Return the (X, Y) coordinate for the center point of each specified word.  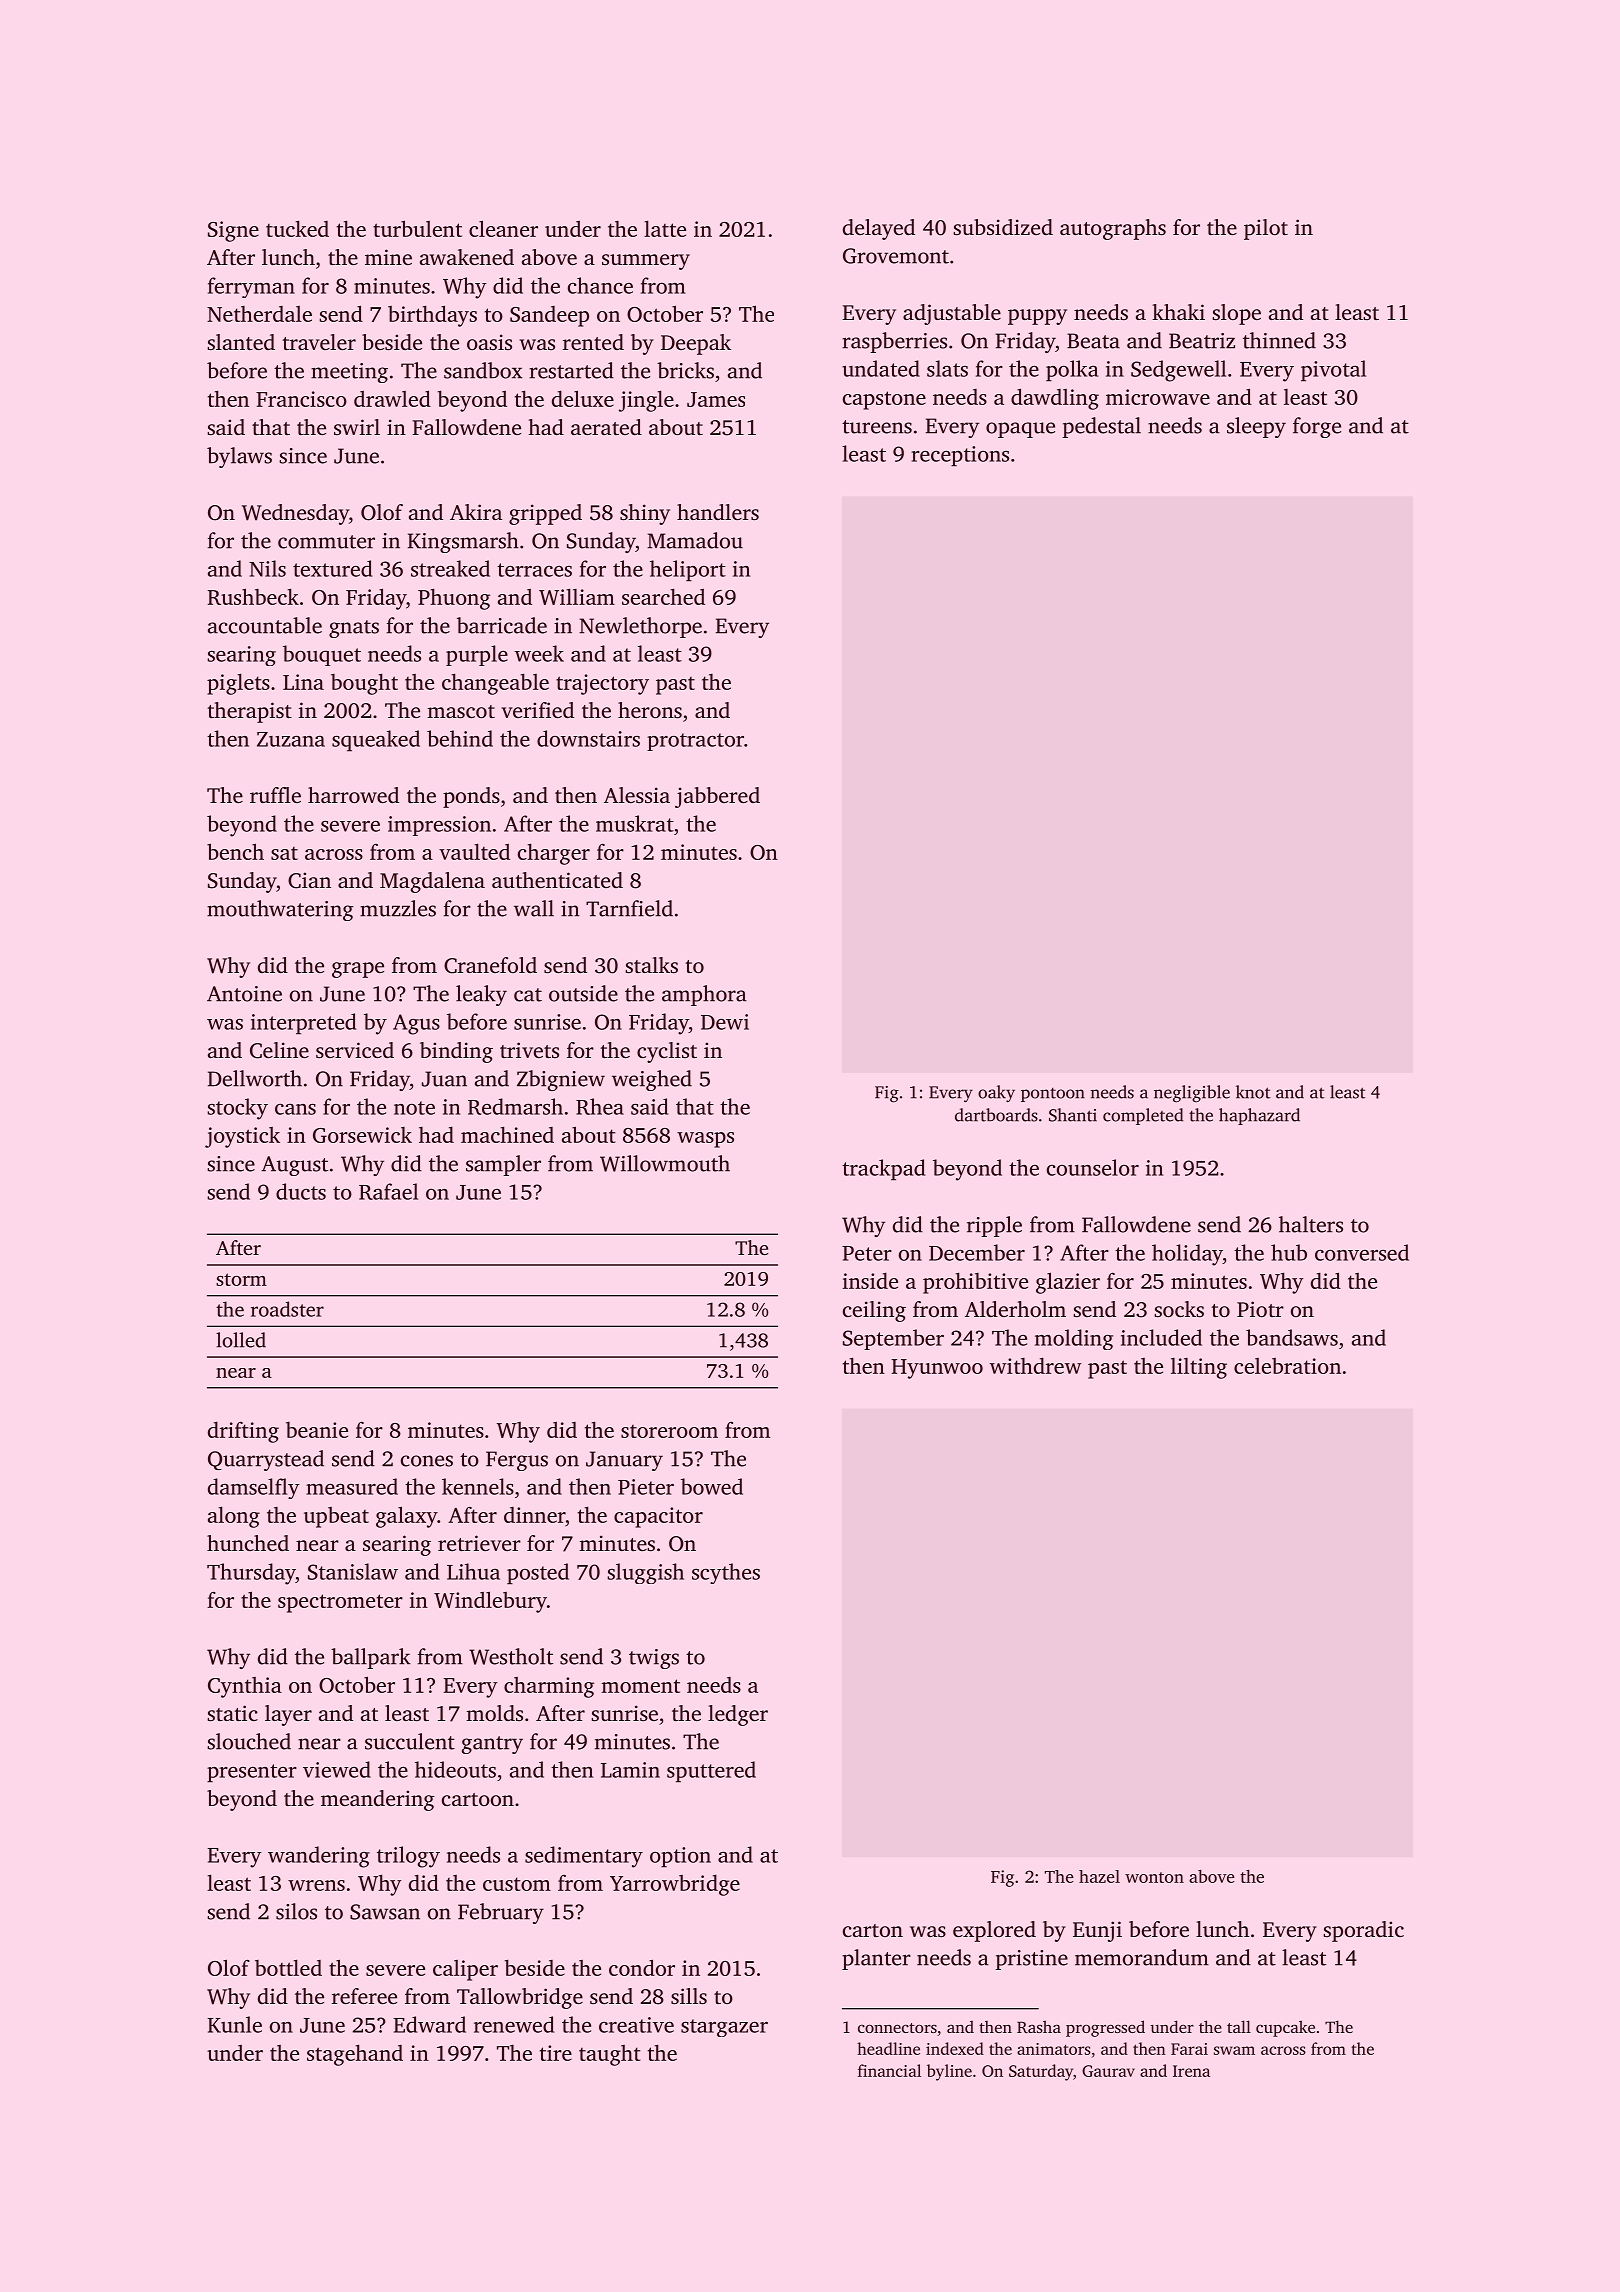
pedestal (1101, 427)
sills (689, 1996)
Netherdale (259, 314)
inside (870, 1280)
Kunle (235, 2024)
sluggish (645, 1573)
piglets (238, 684)
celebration (1287, 1366)
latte (665, 228)
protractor (695, 742)
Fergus (517, 1461)
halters (1311, 1224)
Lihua (473, 1571)
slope (1236, 314)
